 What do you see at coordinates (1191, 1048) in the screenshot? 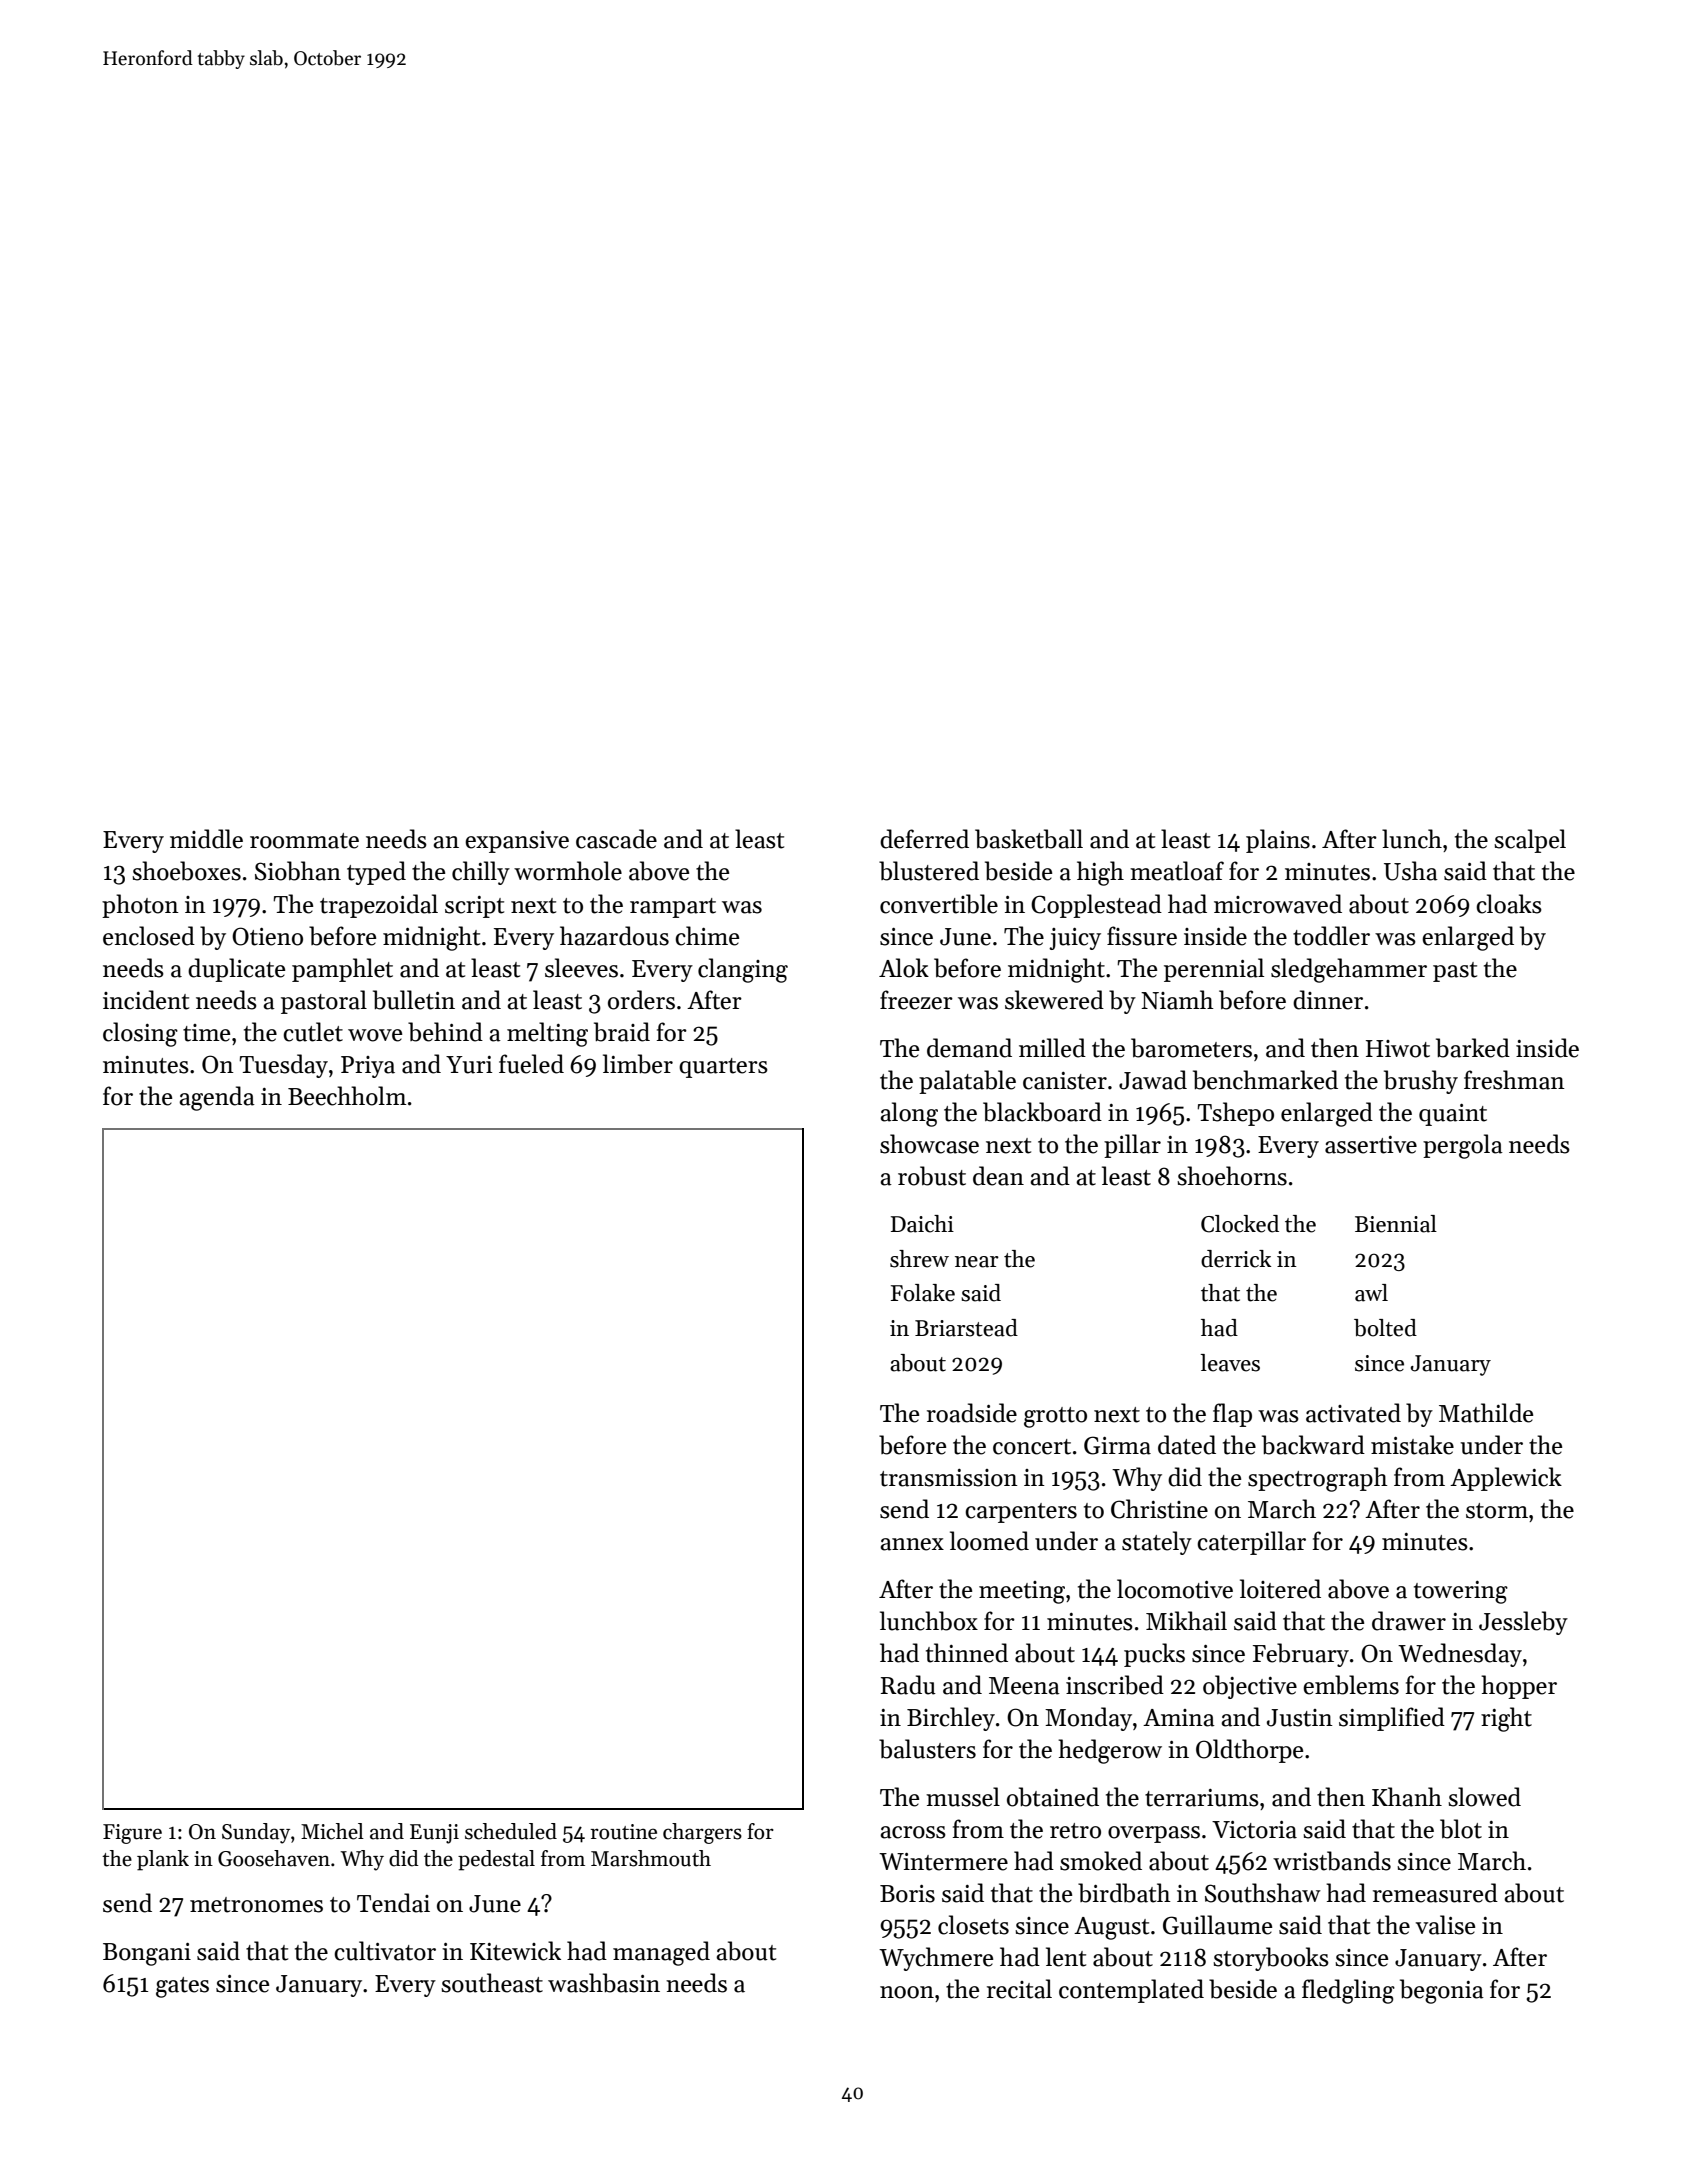
I see `barometers` at bounding box center [1191, 1048].
